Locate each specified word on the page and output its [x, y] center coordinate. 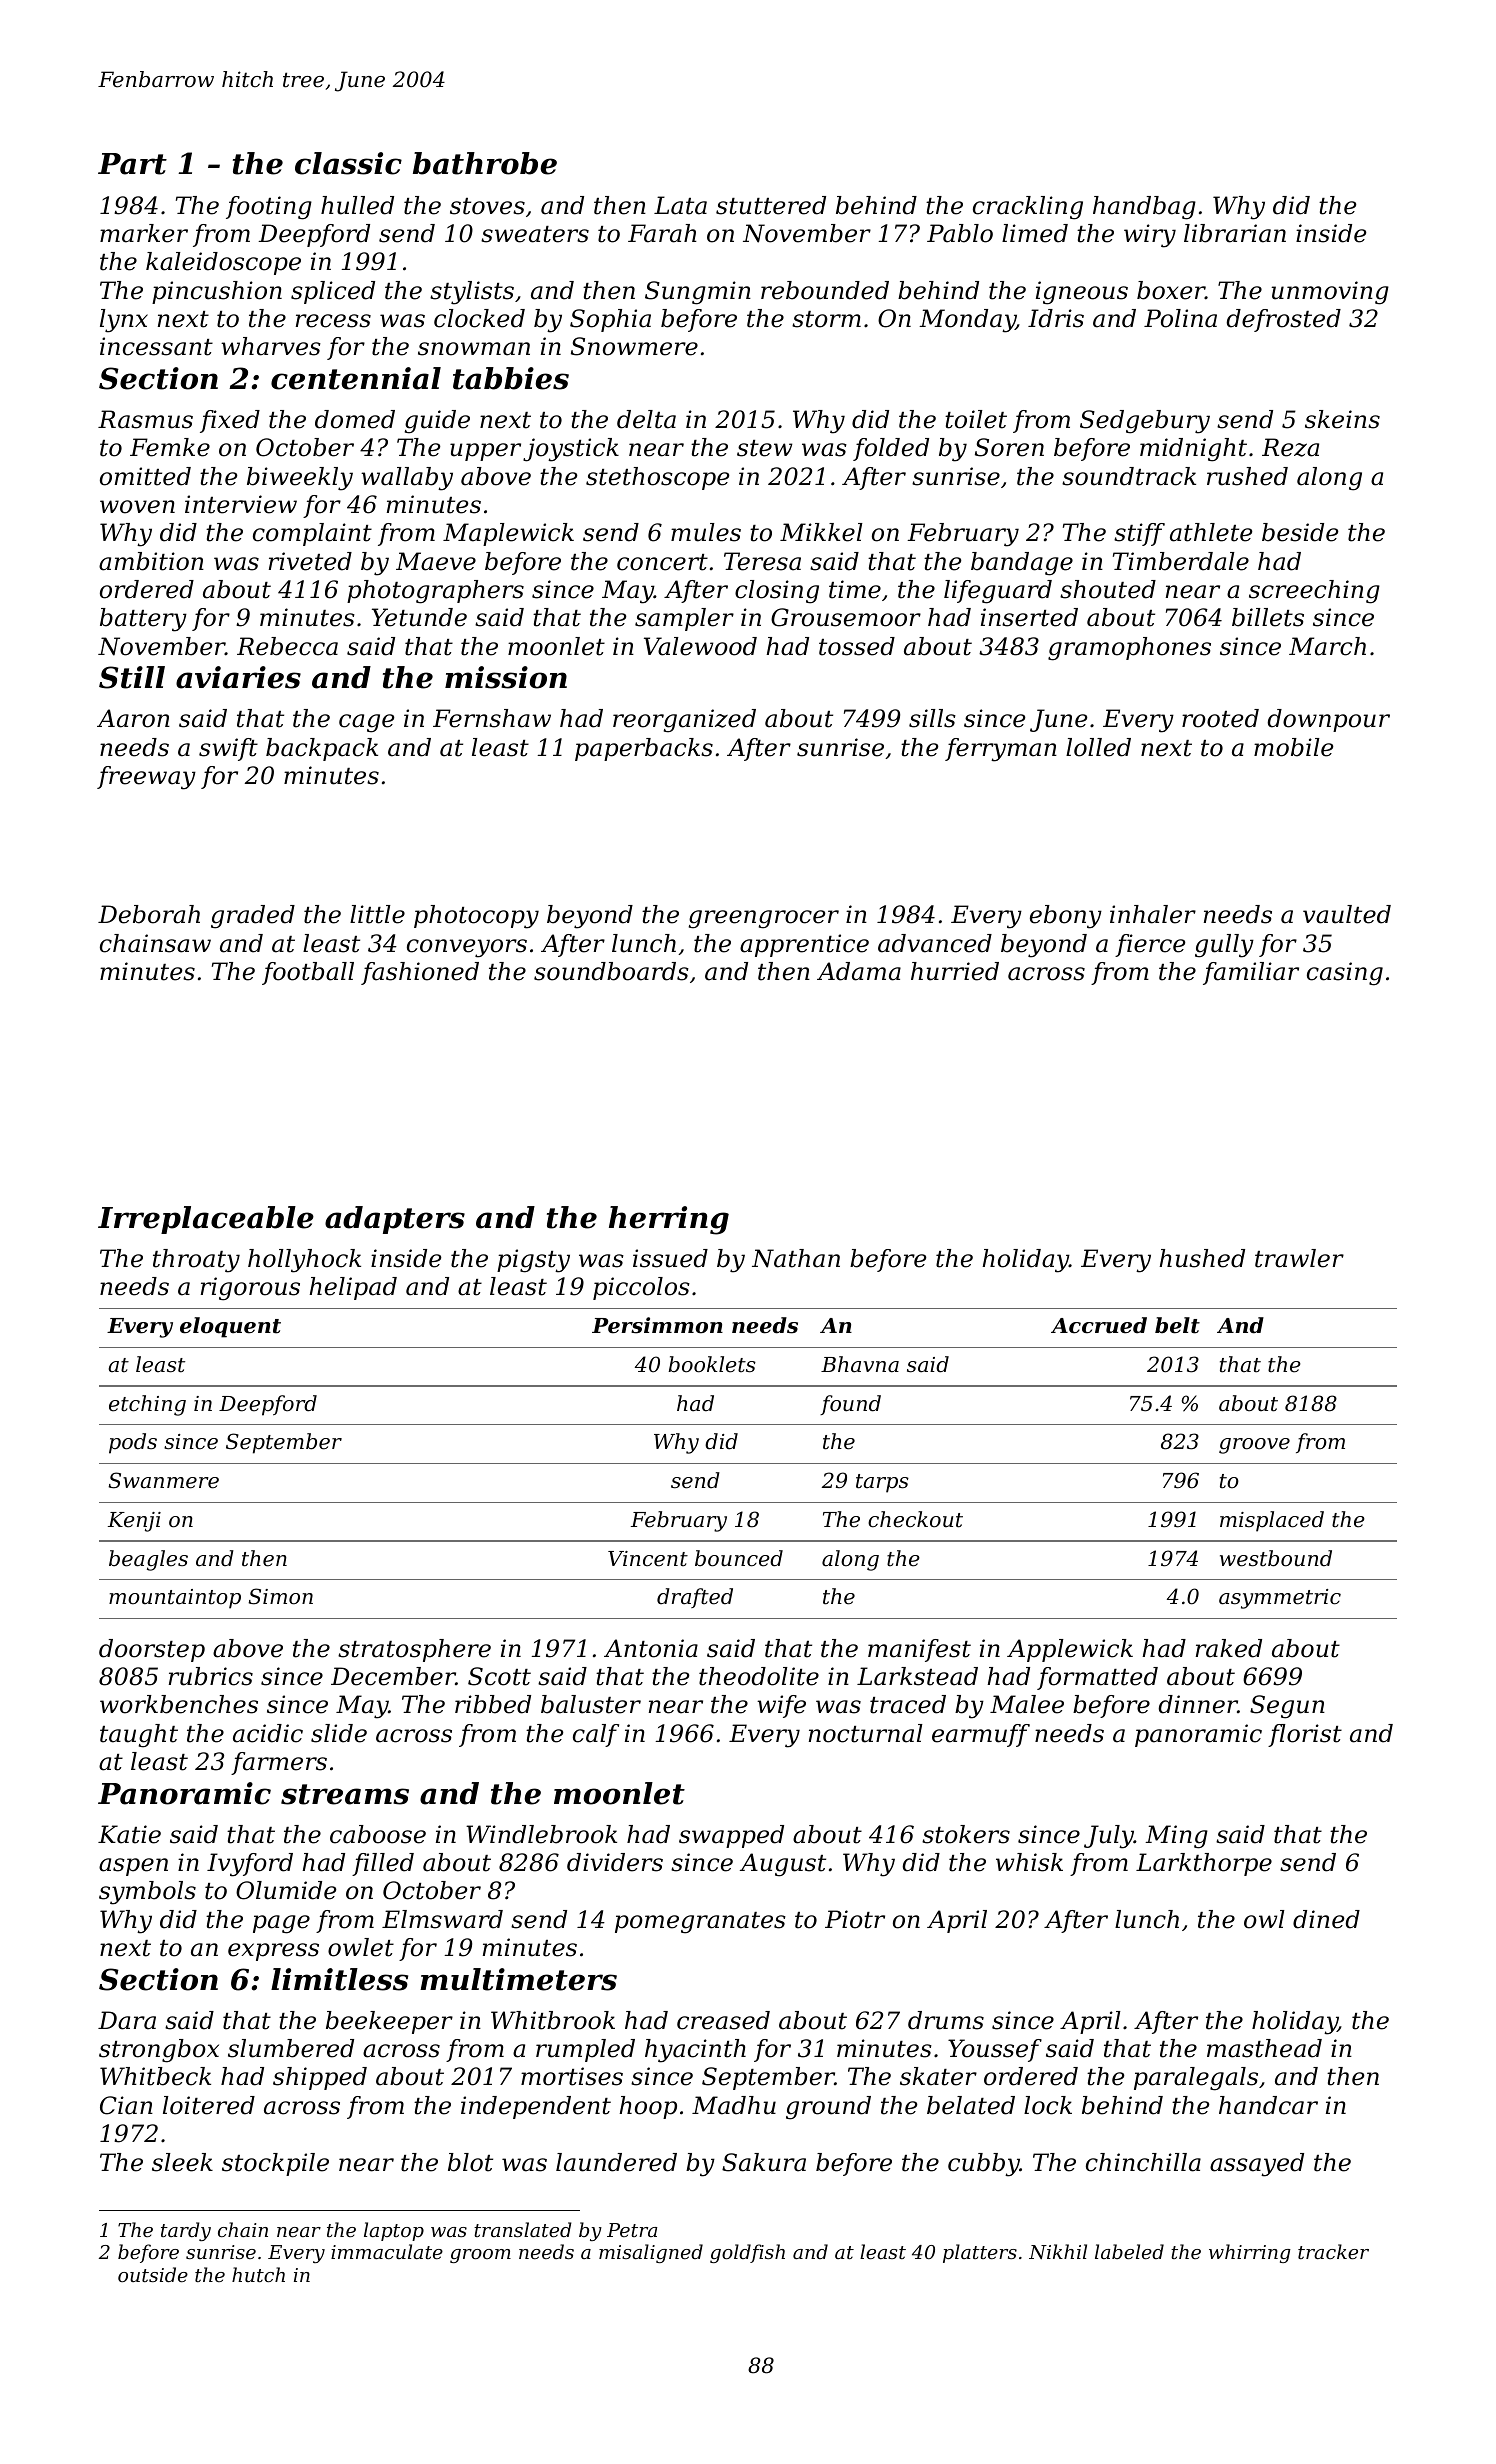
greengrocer [764, 919]
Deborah [149, 914]
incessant [156, 346]
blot [470, 2162]
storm [826, 319]
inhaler [1153, 914]
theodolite [759, 1676]
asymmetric [1280, 1599]
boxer [1171, 290]
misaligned [651, 2253]
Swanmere [163, 1480]
